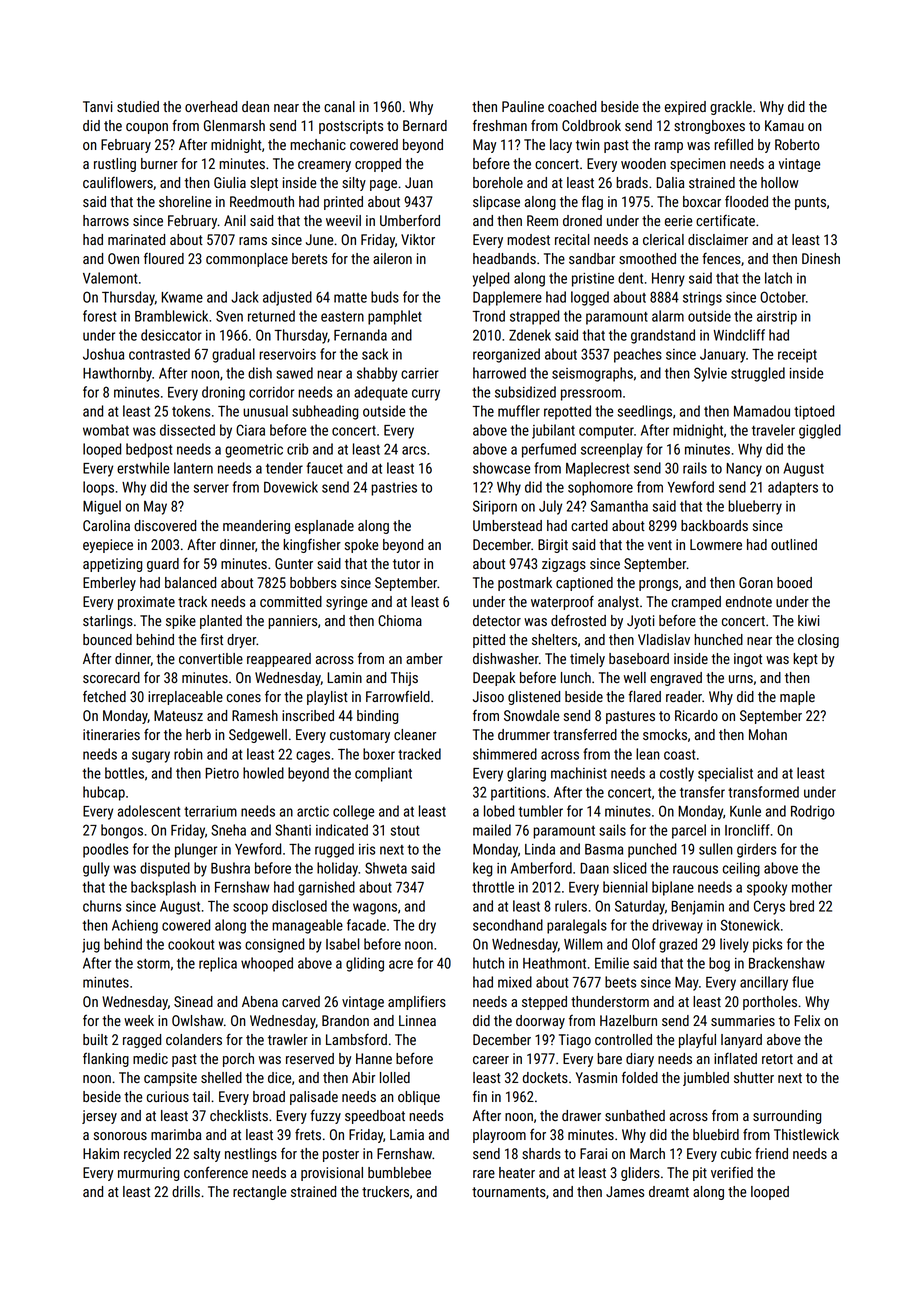 This screenshot has height=1308, width=924. Describe the element at coordinates (339, 106) in the screenshot. I see `canal` at that location.
